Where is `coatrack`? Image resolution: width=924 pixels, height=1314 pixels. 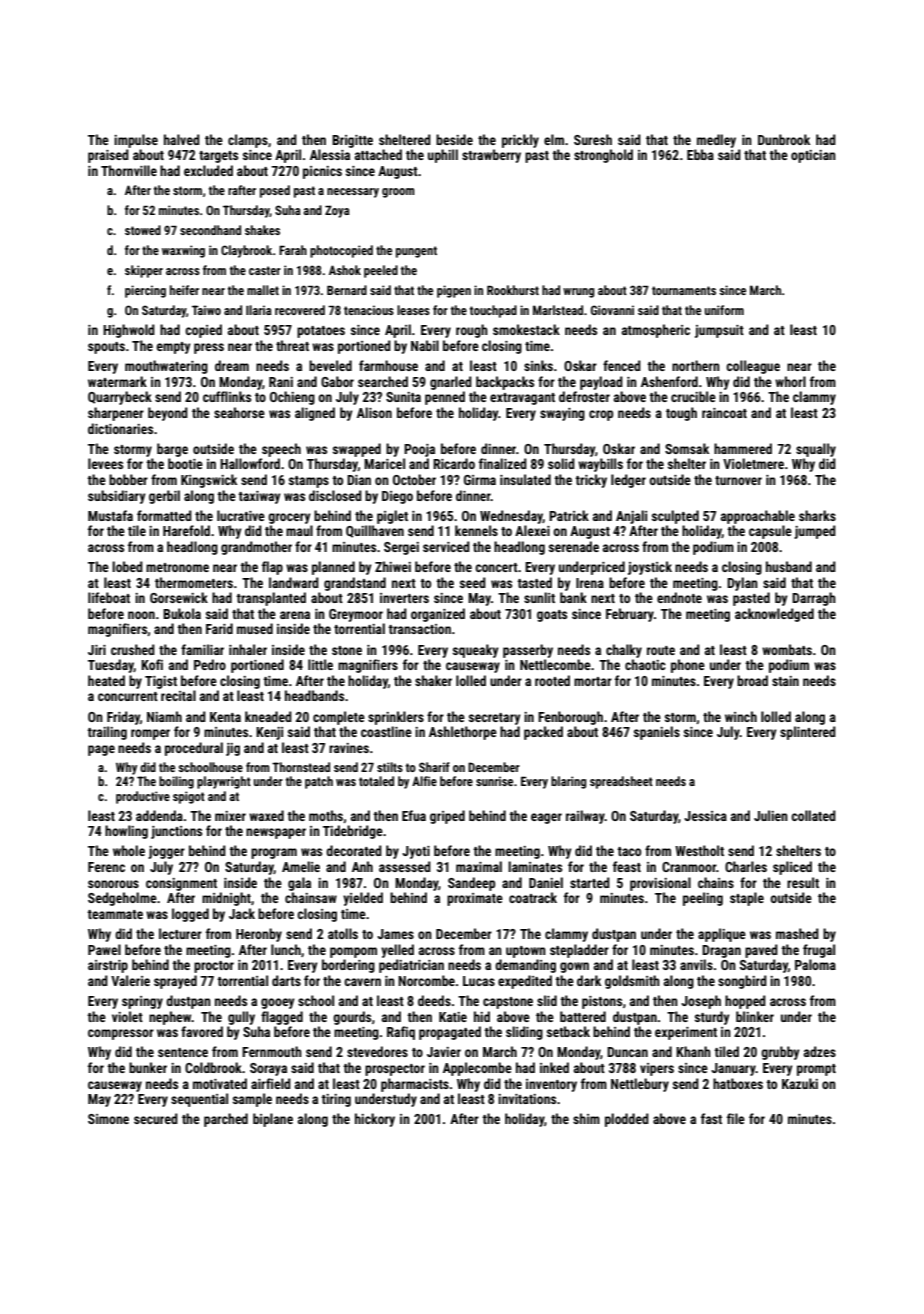 coatrack is located at coordinates (533, 897).
